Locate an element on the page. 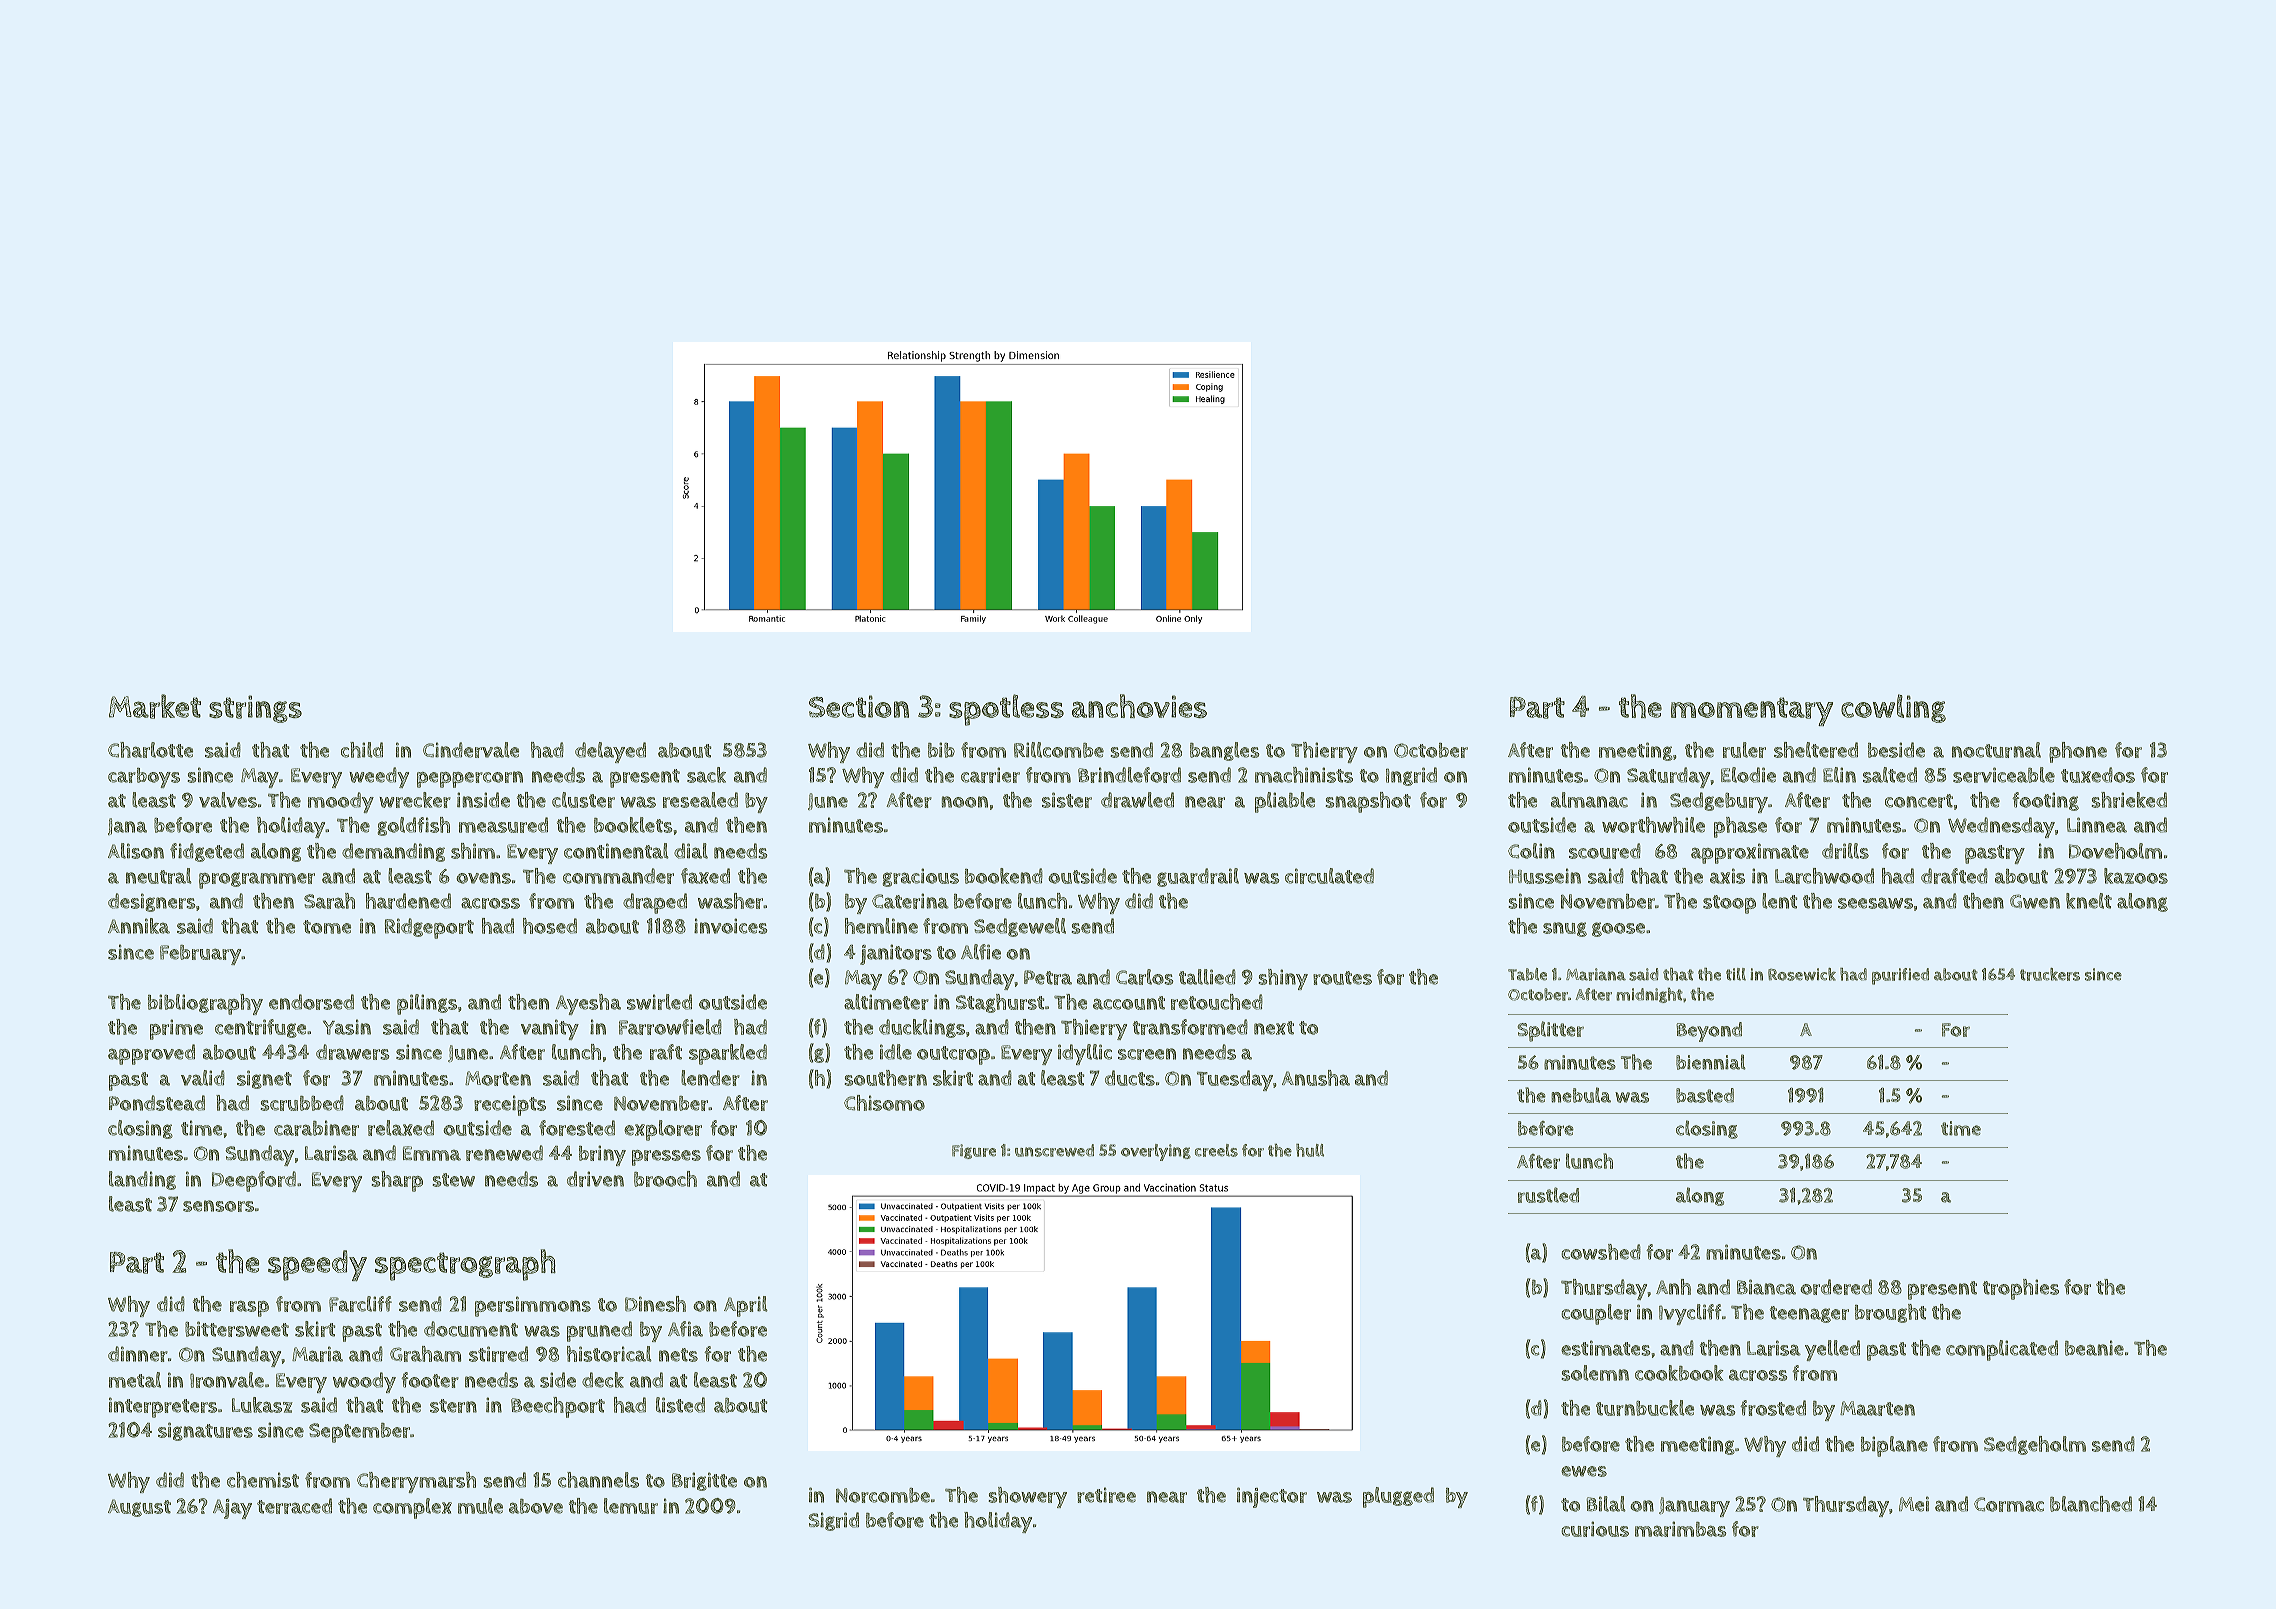  lemur is located at coordinates (631, 1506).
